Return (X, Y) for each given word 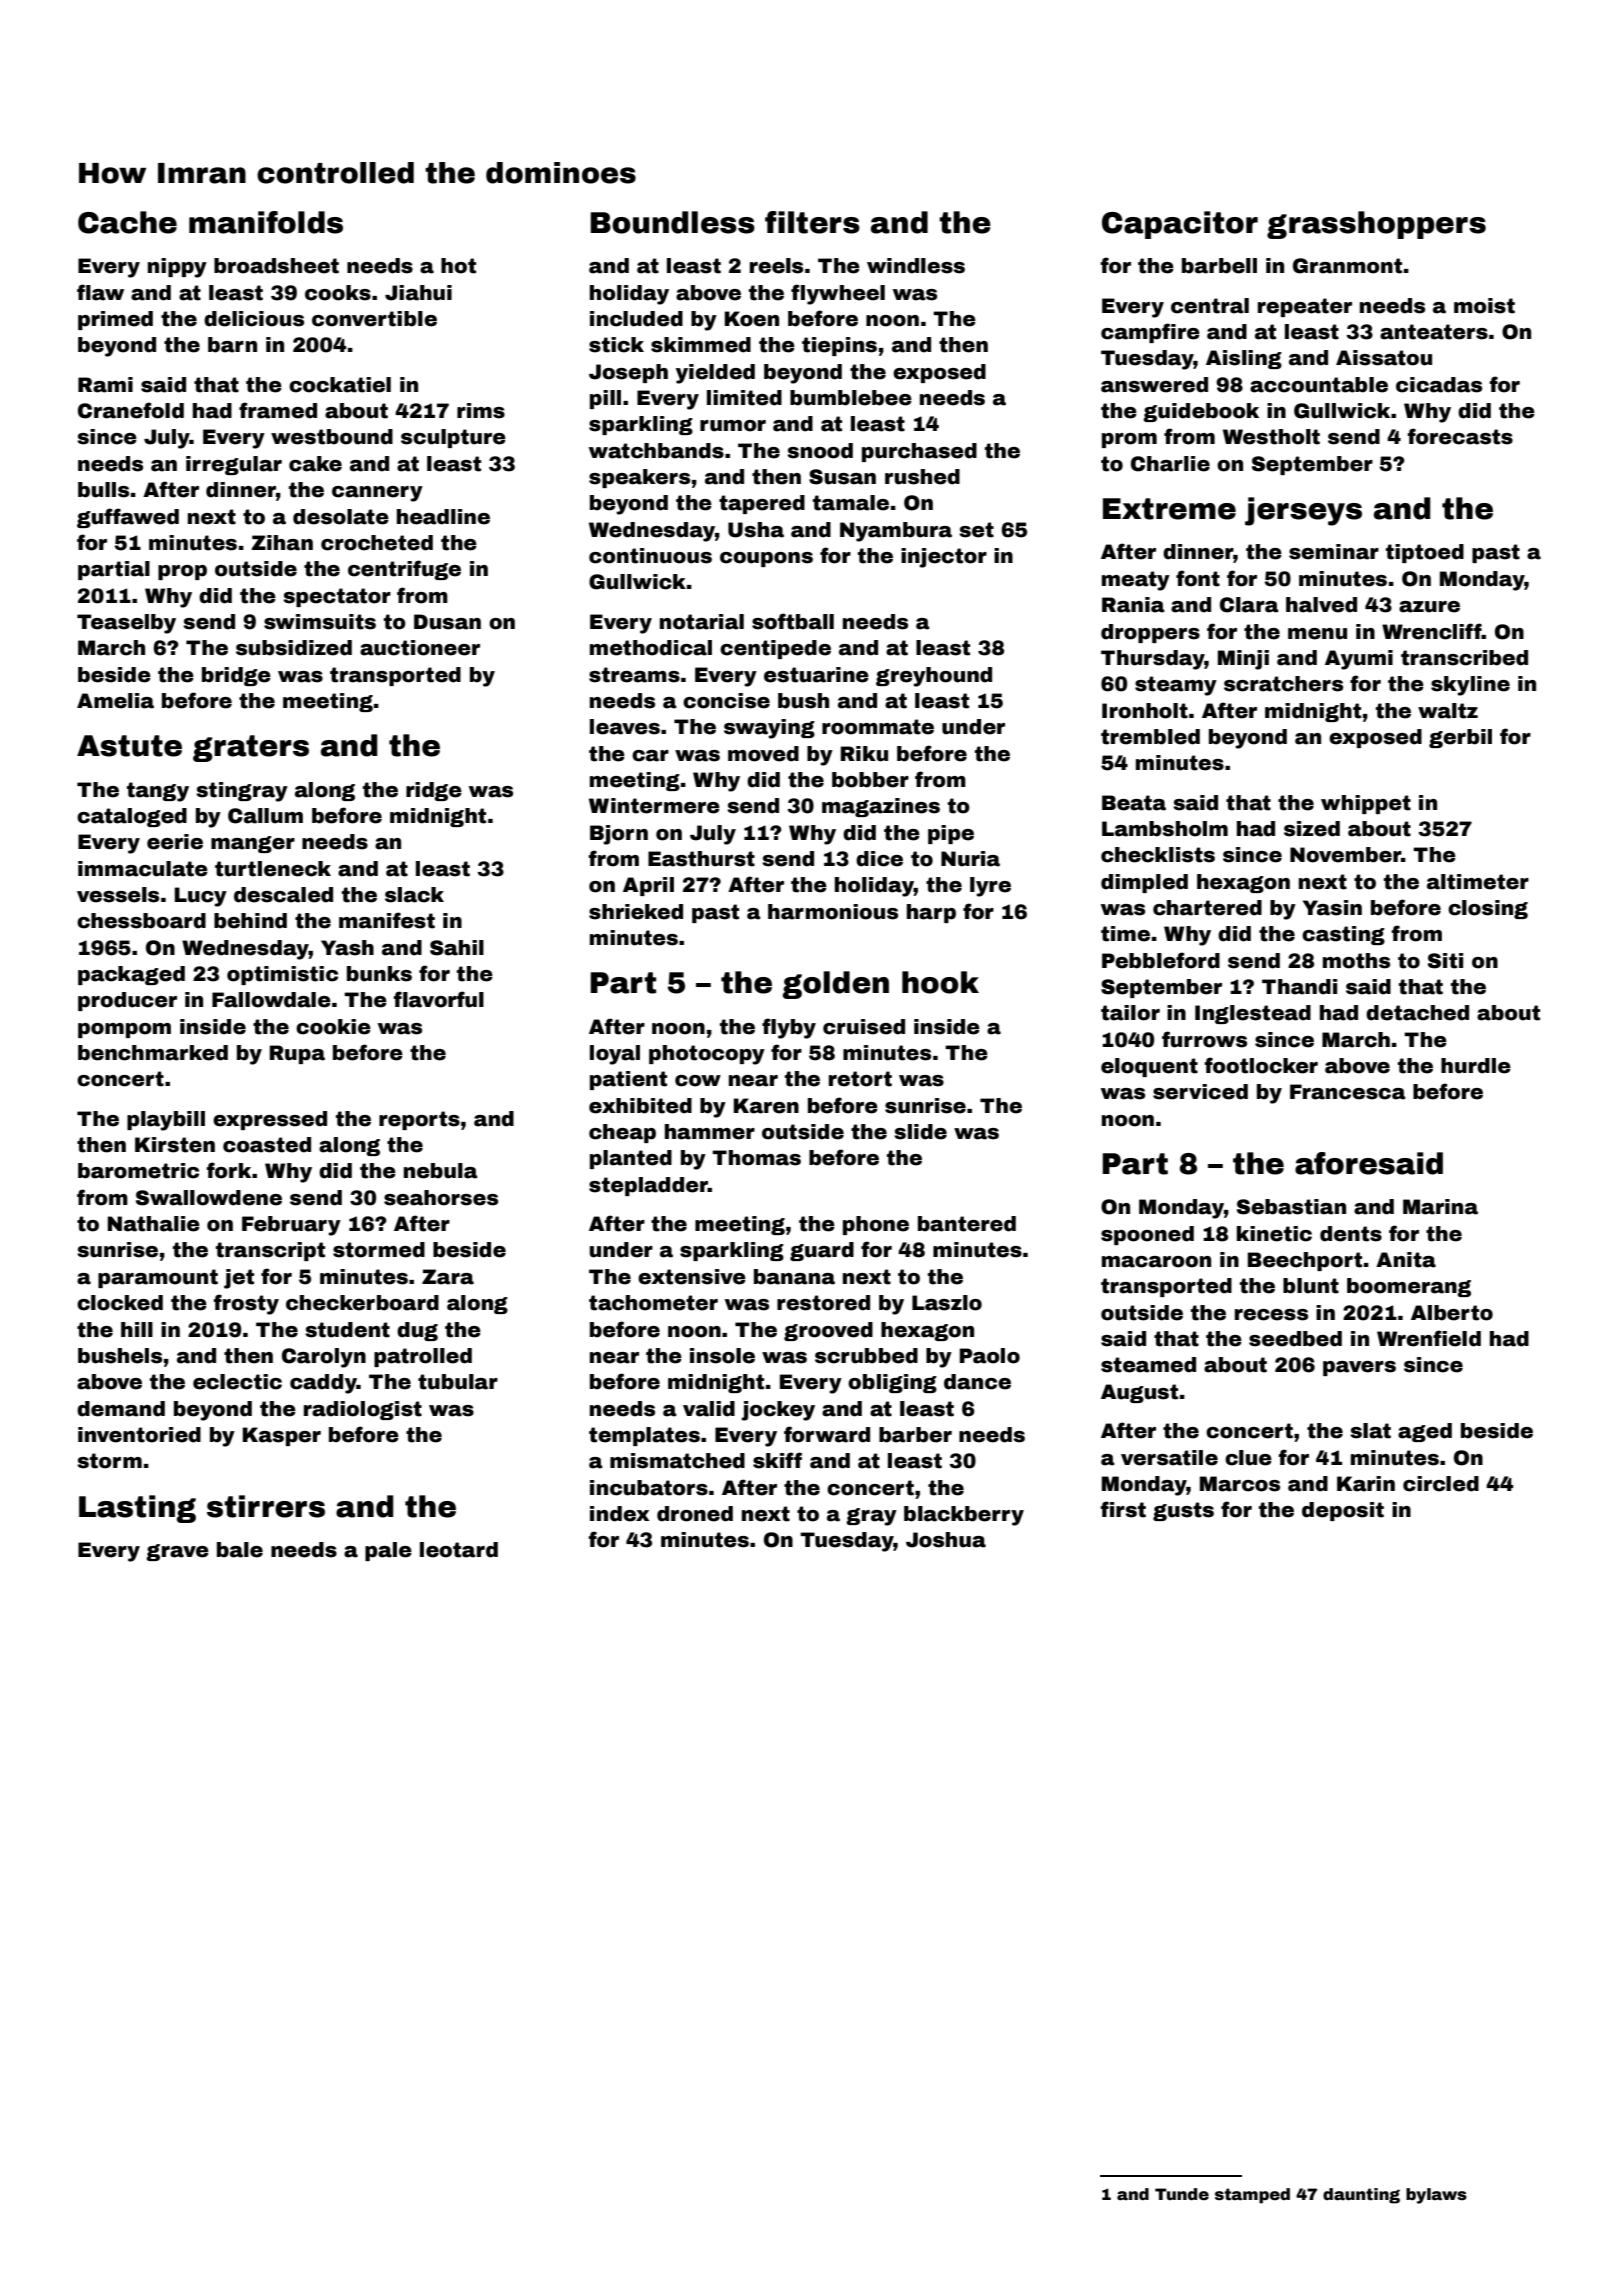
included (636, 319)
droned (695, 1514)
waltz (1448, 711)
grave (177, 1552)
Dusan (447, 622)
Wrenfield (1429, 1338)
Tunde (1182, 2194)
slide (920, 1132)
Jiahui (418, 293)
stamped (1252, 2196)
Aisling (1244, 359)
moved (763, 754)
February (291, 1226)
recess (1271, 1315)
